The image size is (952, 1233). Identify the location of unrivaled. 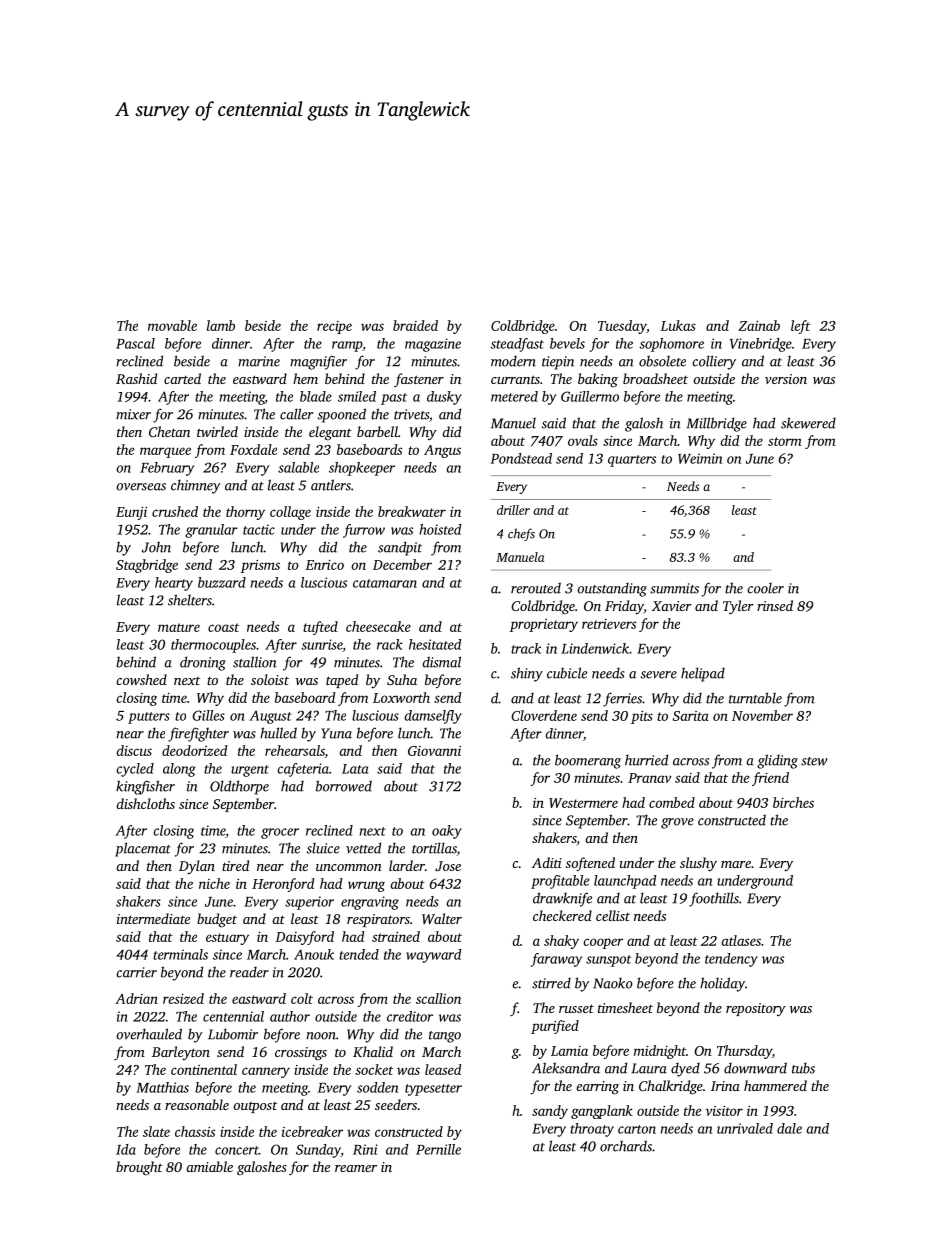
(745, 1128).
